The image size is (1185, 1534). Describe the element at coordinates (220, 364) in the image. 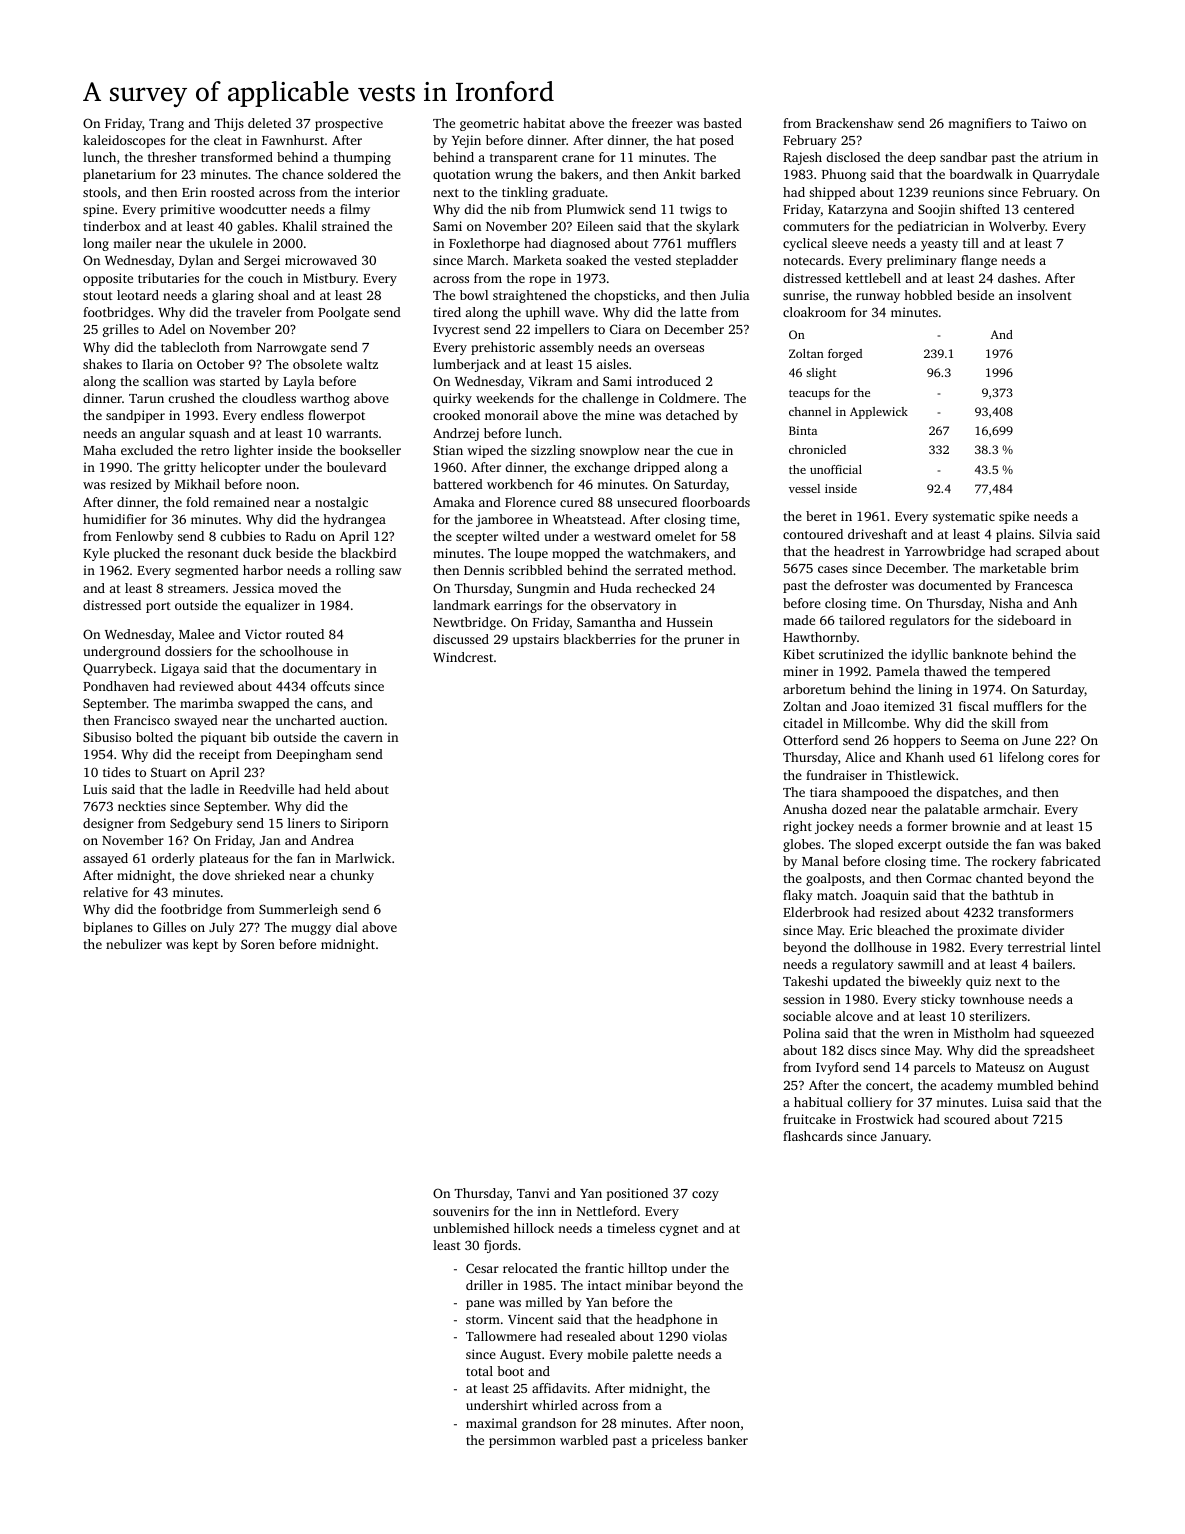

I see `October` at that location.
